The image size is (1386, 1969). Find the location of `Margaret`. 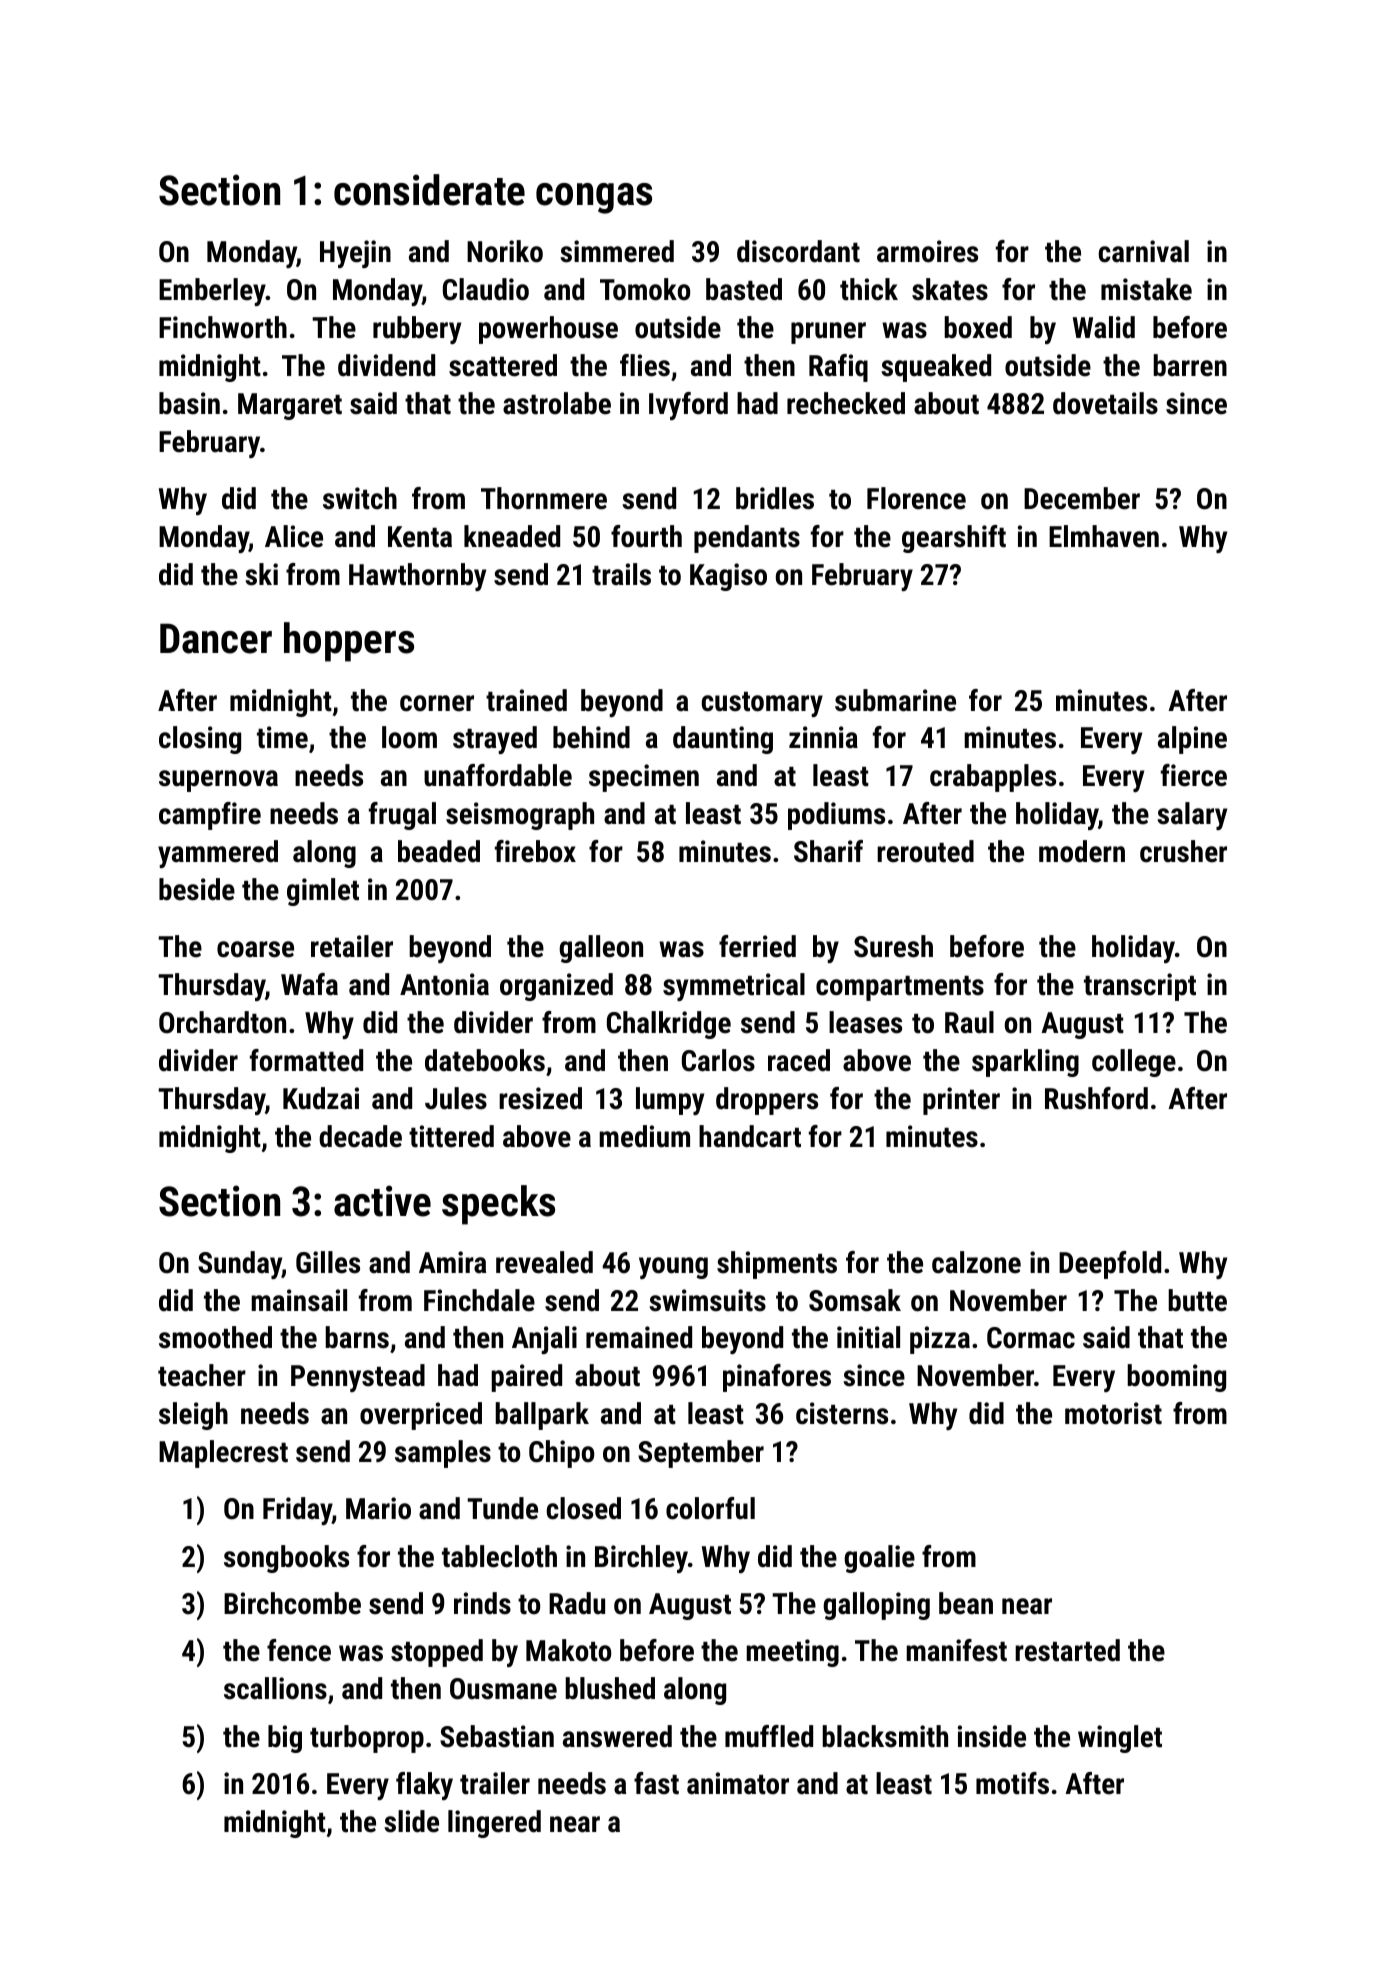

Margaret is located at coordinates (290, 406).
